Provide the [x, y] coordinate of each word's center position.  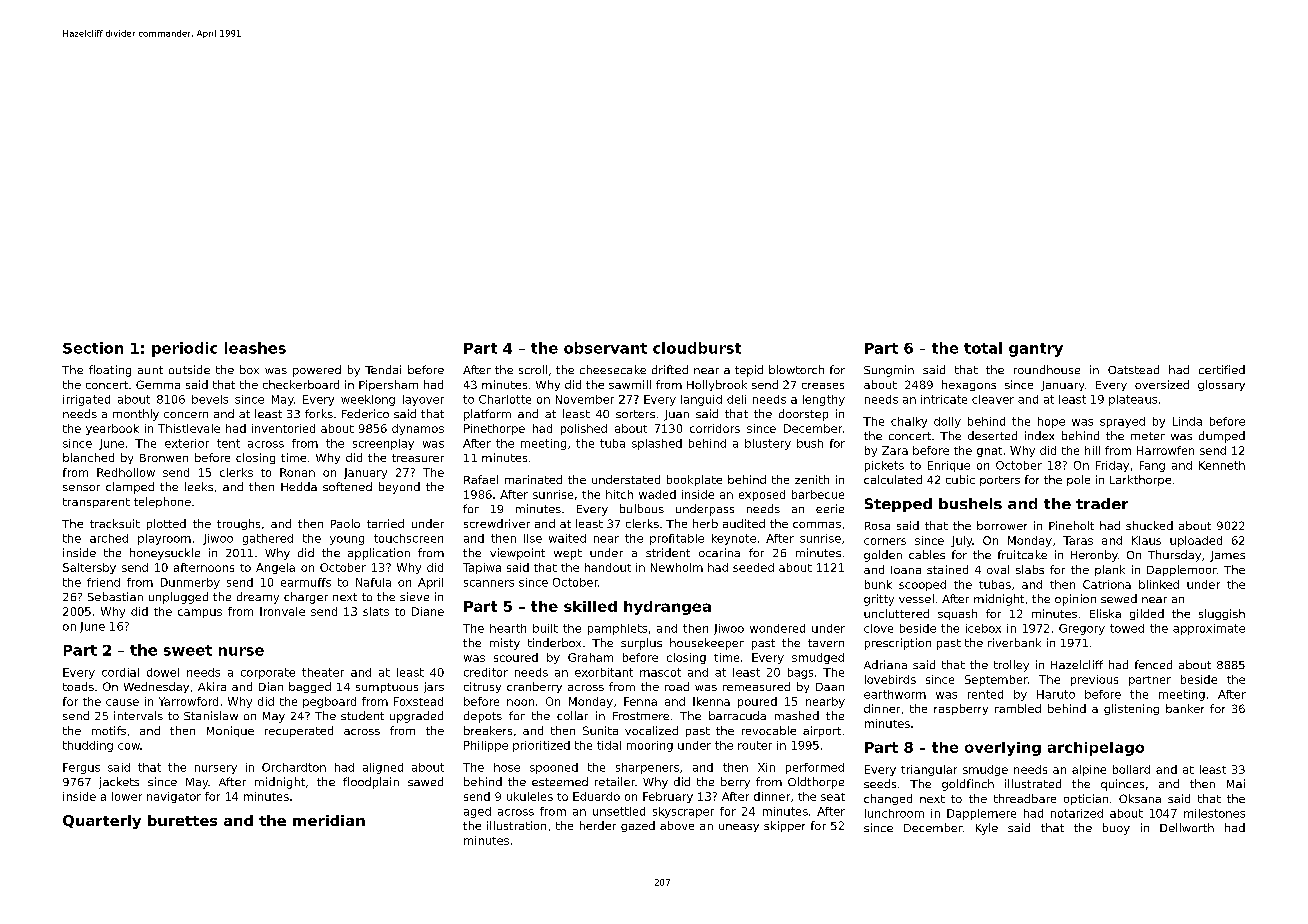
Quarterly [102, 822]
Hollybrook [717, 385]
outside [189, 369]
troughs [238, 524]
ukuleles [530, 796]
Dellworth [1187, 827]
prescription [898, 644]
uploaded [1196, 541]
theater [323, 672]
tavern [826, 643]
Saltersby [89, 568]
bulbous [642, 508]
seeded [753, 567]
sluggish [1222, 614]
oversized [1162, 384]
